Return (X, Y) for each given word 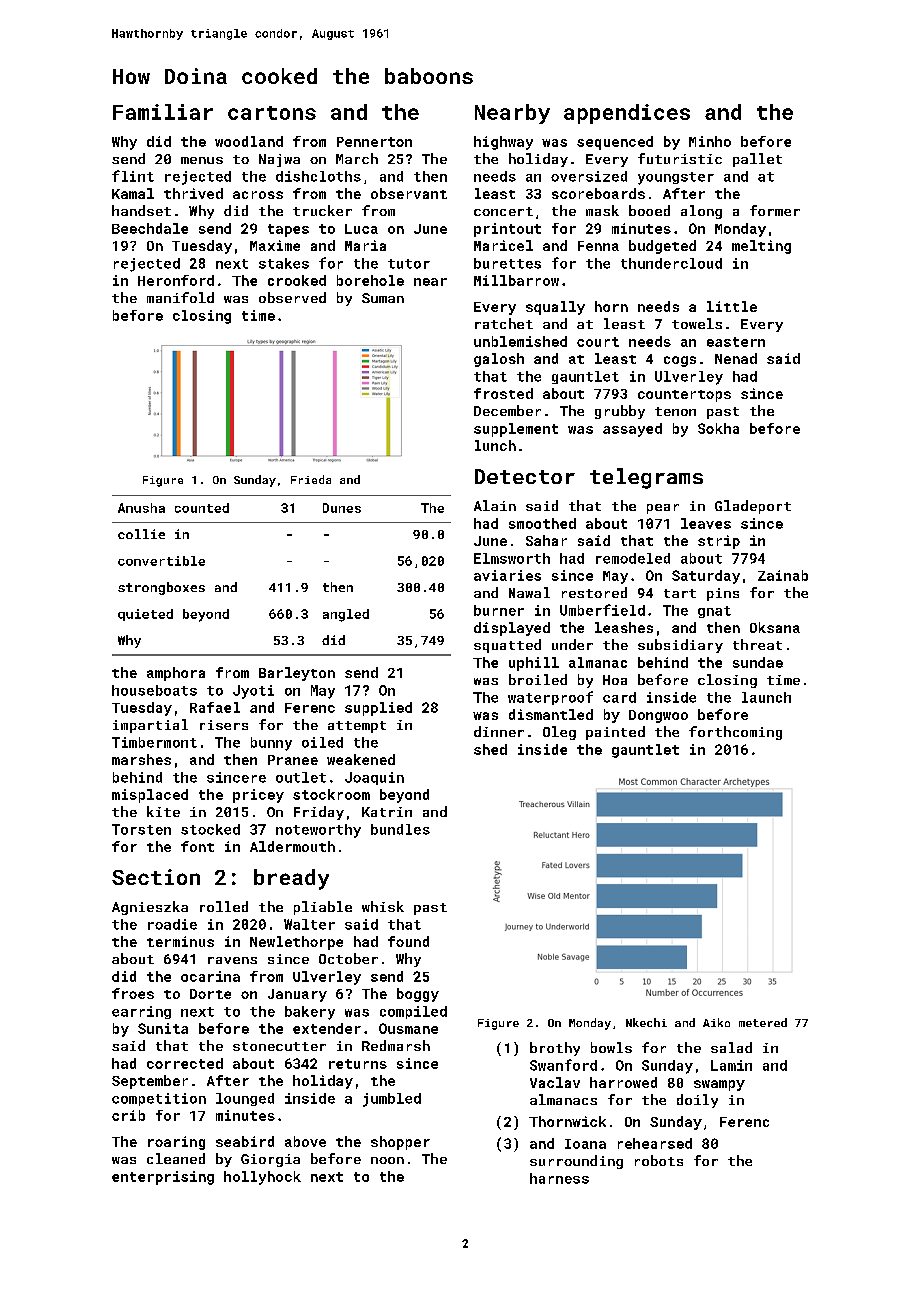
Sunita (163, 1028)
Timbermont (154, 742)
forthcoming (735, 733)
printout (507, 230)
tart (680, 593)
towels (697, 323)
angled (346, 615)
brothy (555, 1049)
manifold (180, 297)
